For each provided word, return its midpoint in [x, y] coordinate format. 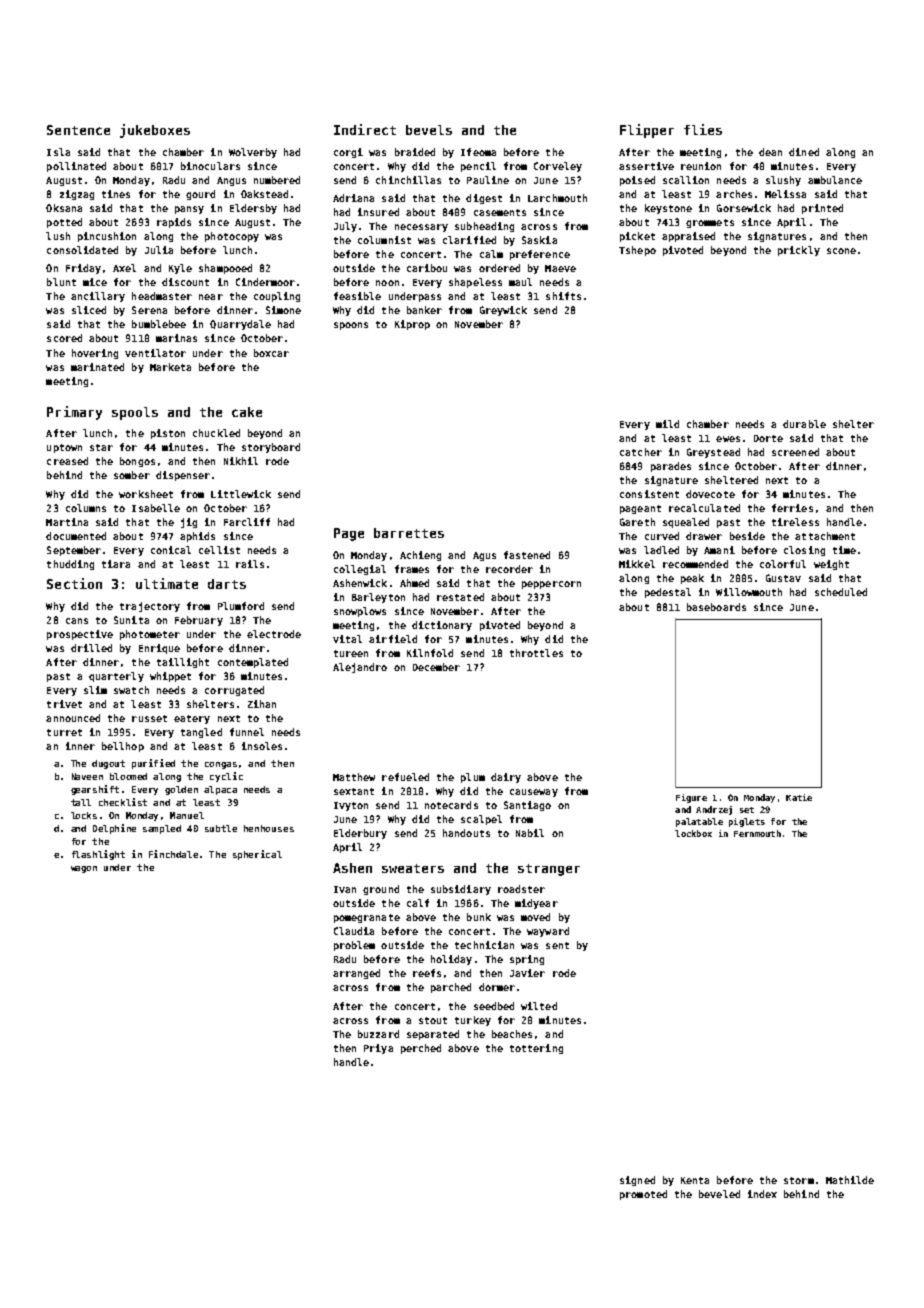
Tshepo [637, 251]
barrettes [409, 533]
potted [64, 223]
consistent [649, 494]
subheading [484, 227]
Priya [378, 1049]
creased [67, 461]
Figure [691, 798]
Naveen [87, 776]
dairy [506, 778]
